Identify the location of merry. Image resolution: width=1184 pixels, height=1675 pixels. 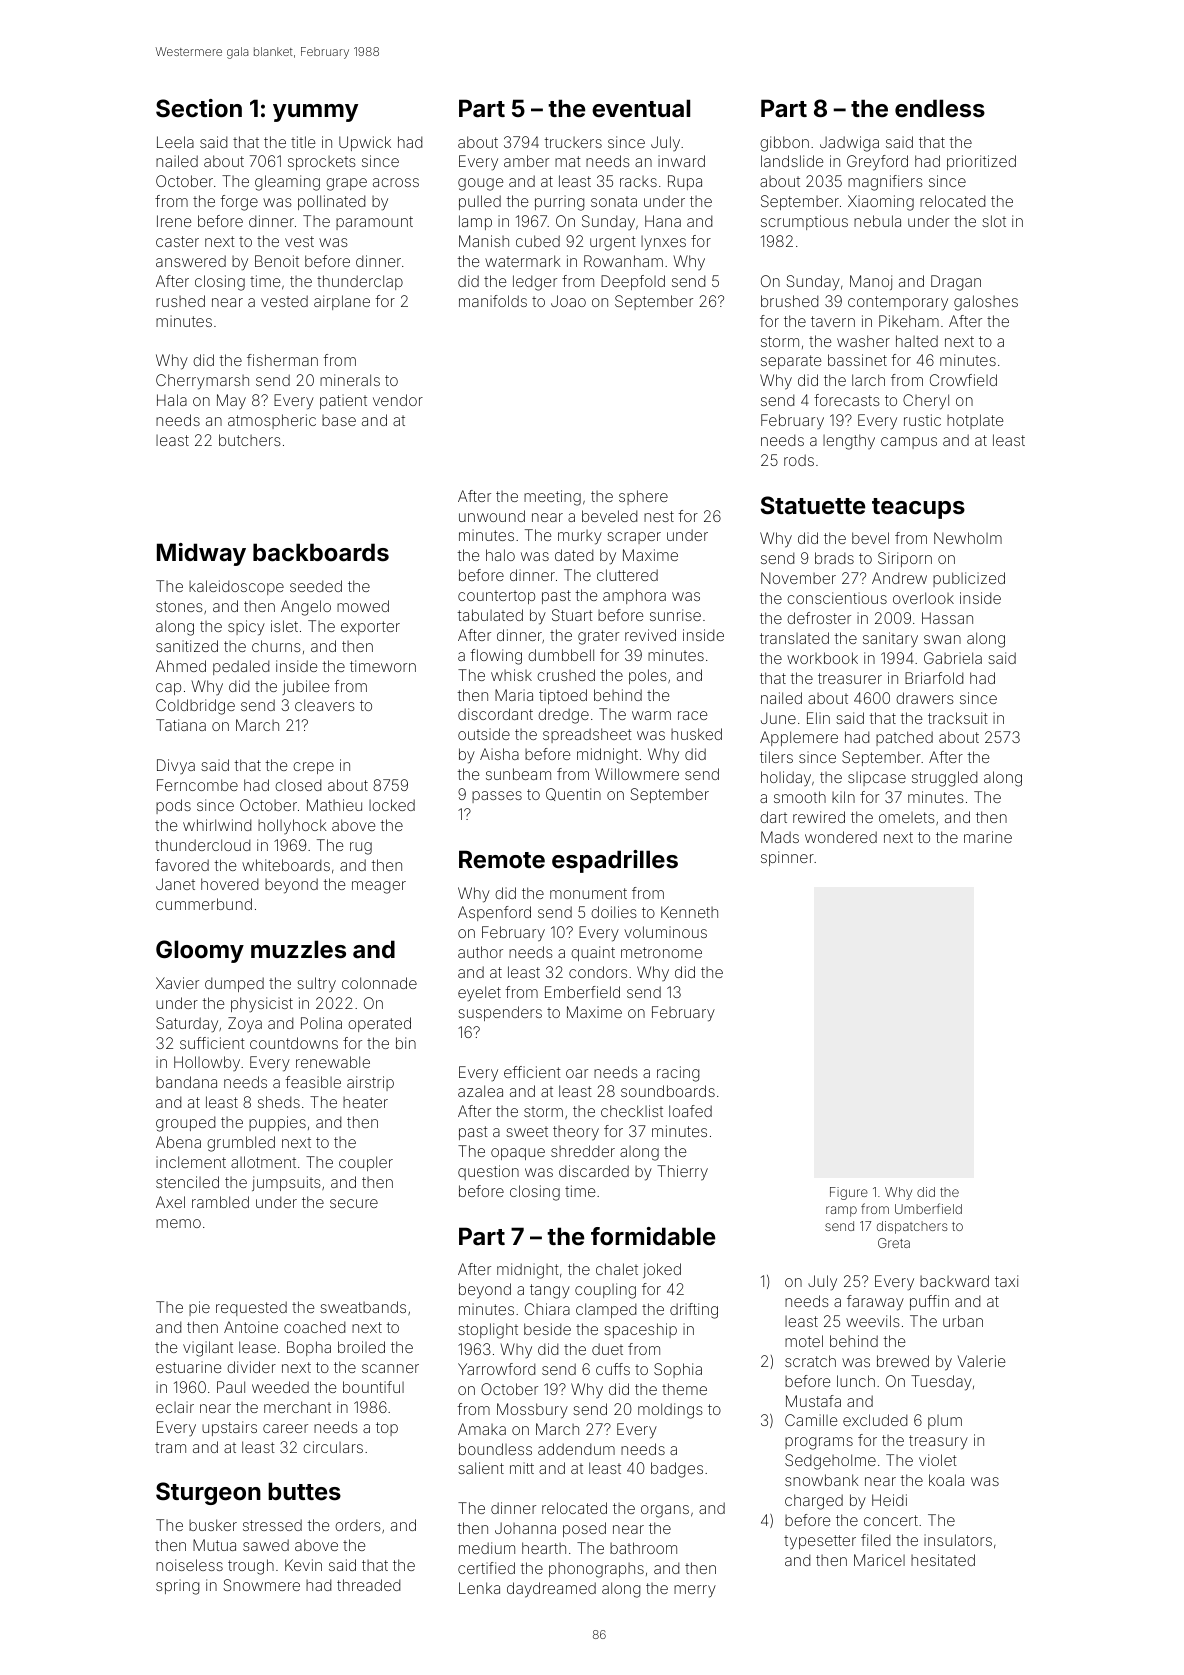
(695, 1591).
